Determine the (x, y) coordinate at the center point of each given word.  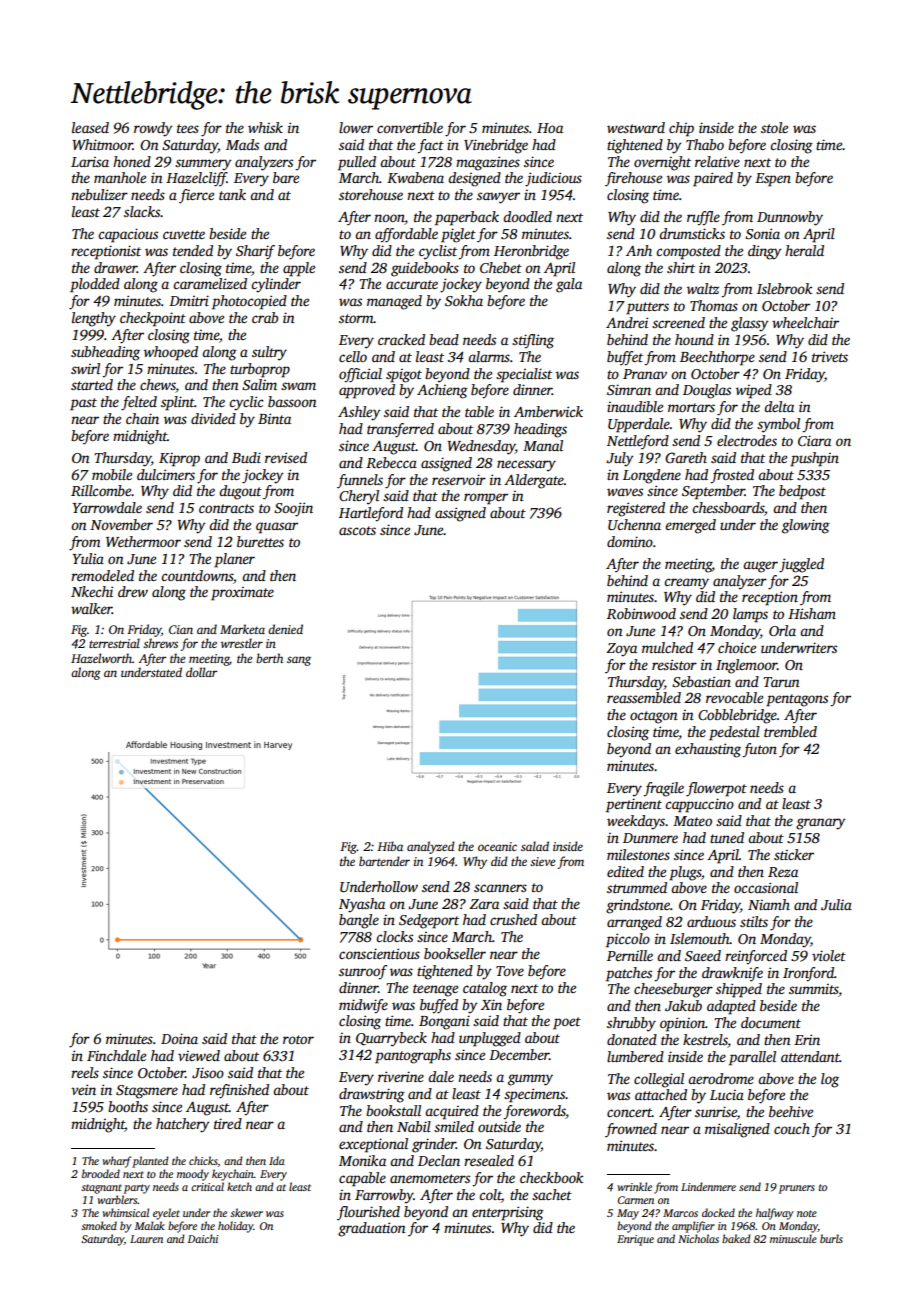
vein (83, 1089)
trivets (830, 356)
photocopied (249, 302)
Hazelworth (101, 658)
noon (389, 219)
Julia (836, 904)
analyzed (431, 847)
